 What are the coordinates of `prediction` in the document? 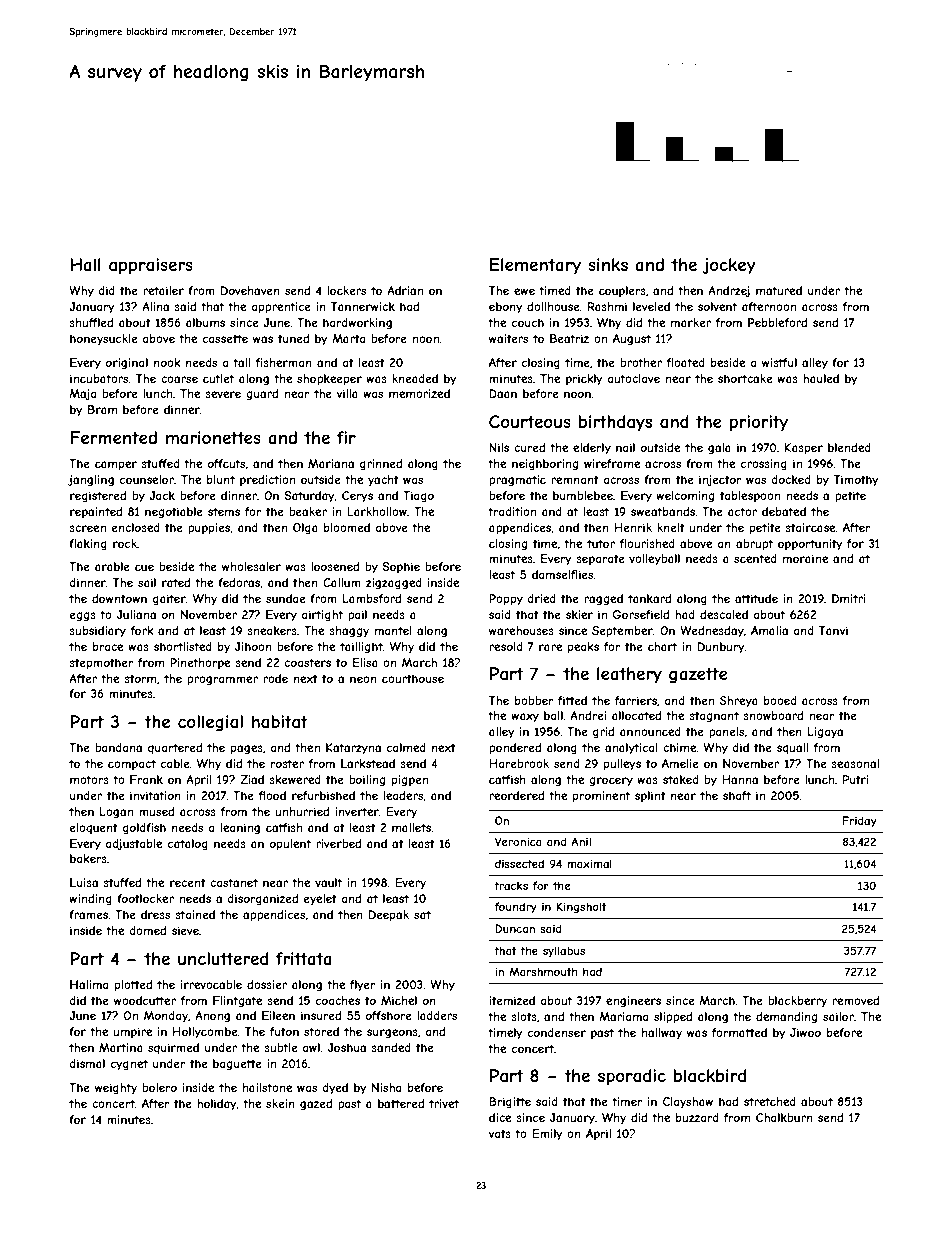 It's located at (267, 480).
